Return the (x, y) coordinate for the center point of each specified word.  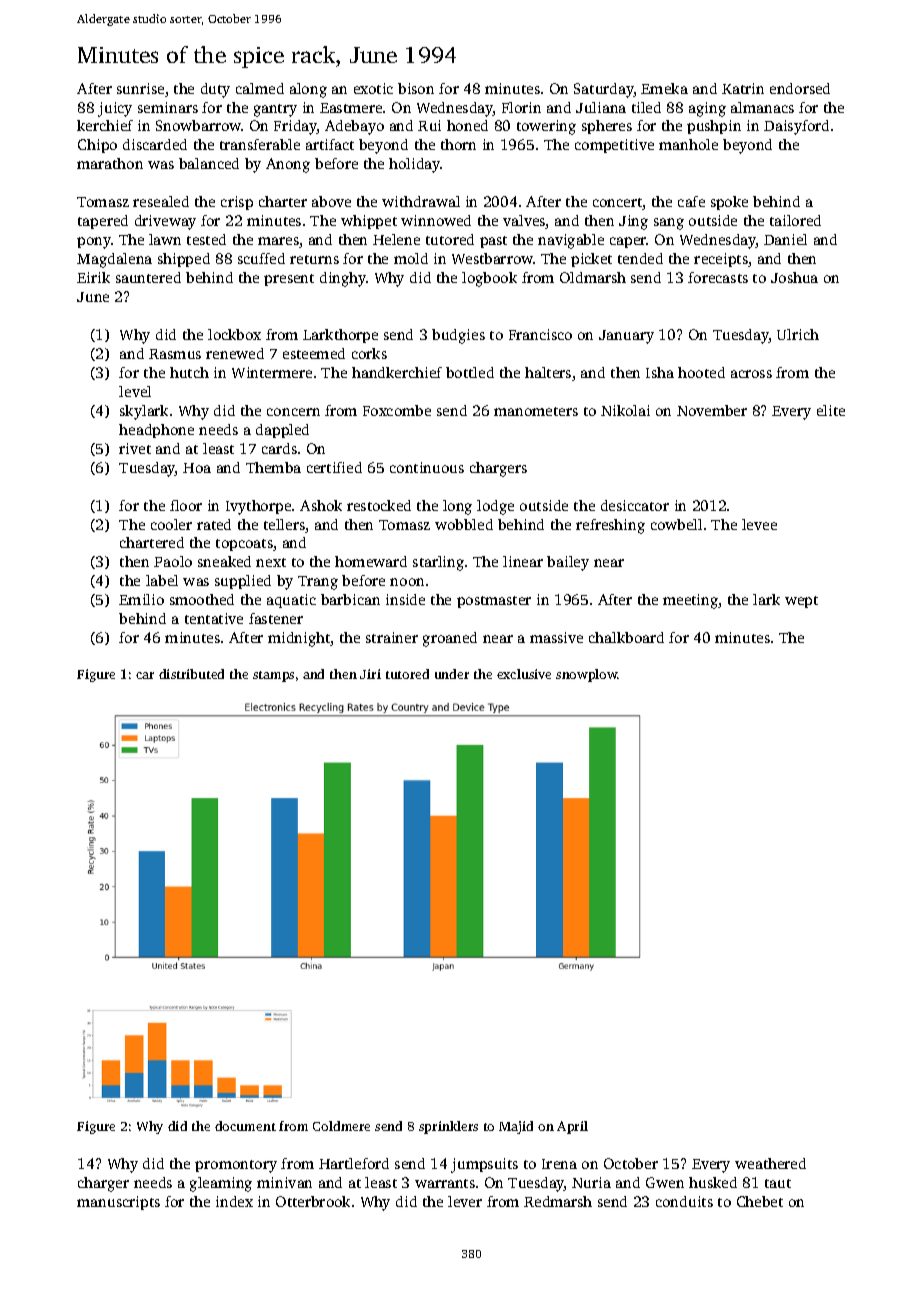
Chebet (760, 1201)
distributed (191, 674)
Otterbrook (313, 1201)
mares (278, 241)
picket (591, 260)
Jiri (370, 674)
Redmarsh (558, 1201)
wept (801, 602)
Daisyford (796, 127)
